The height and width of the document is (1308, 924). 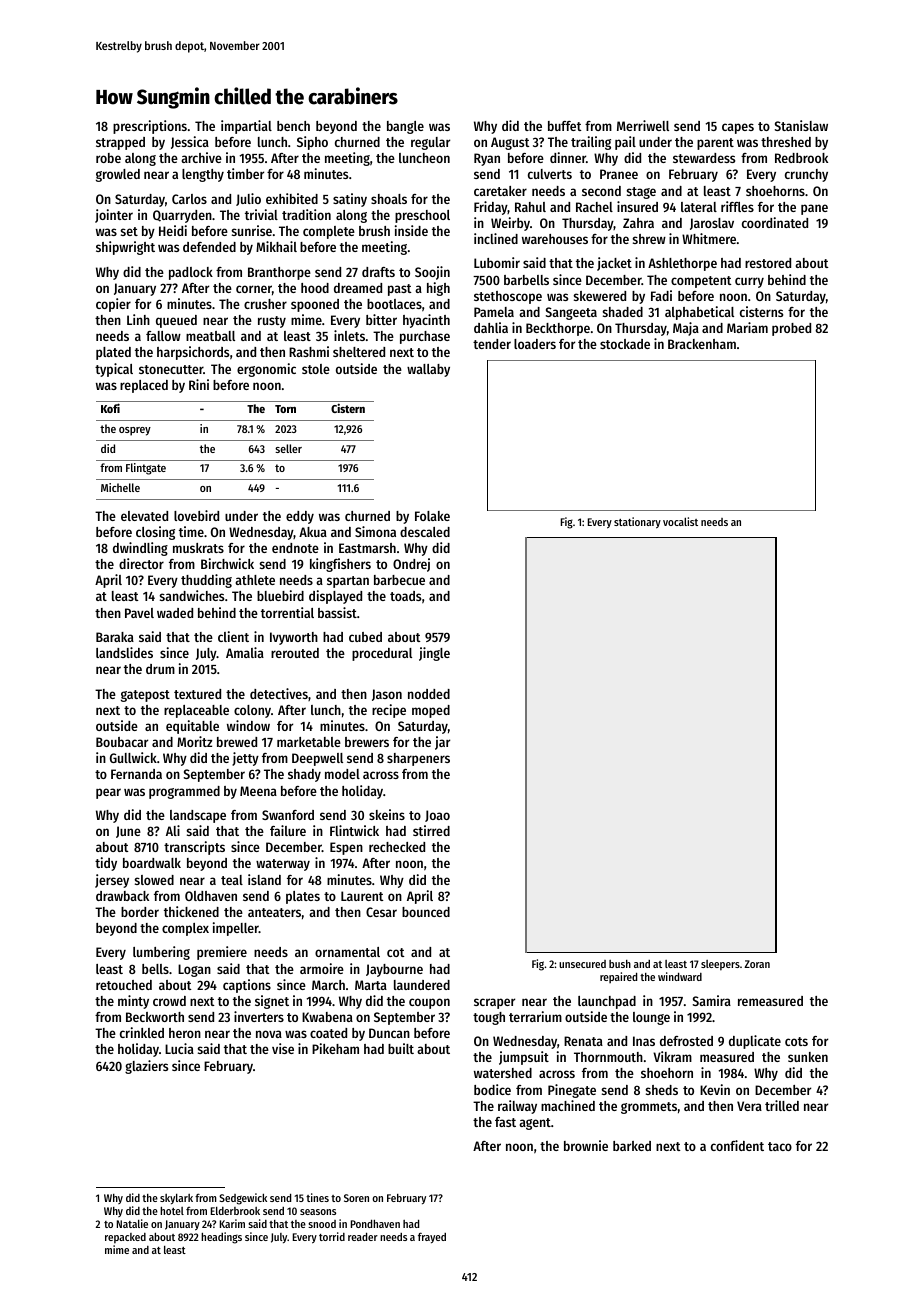 I want to click on warehouses, so click(x=555, y=239).
